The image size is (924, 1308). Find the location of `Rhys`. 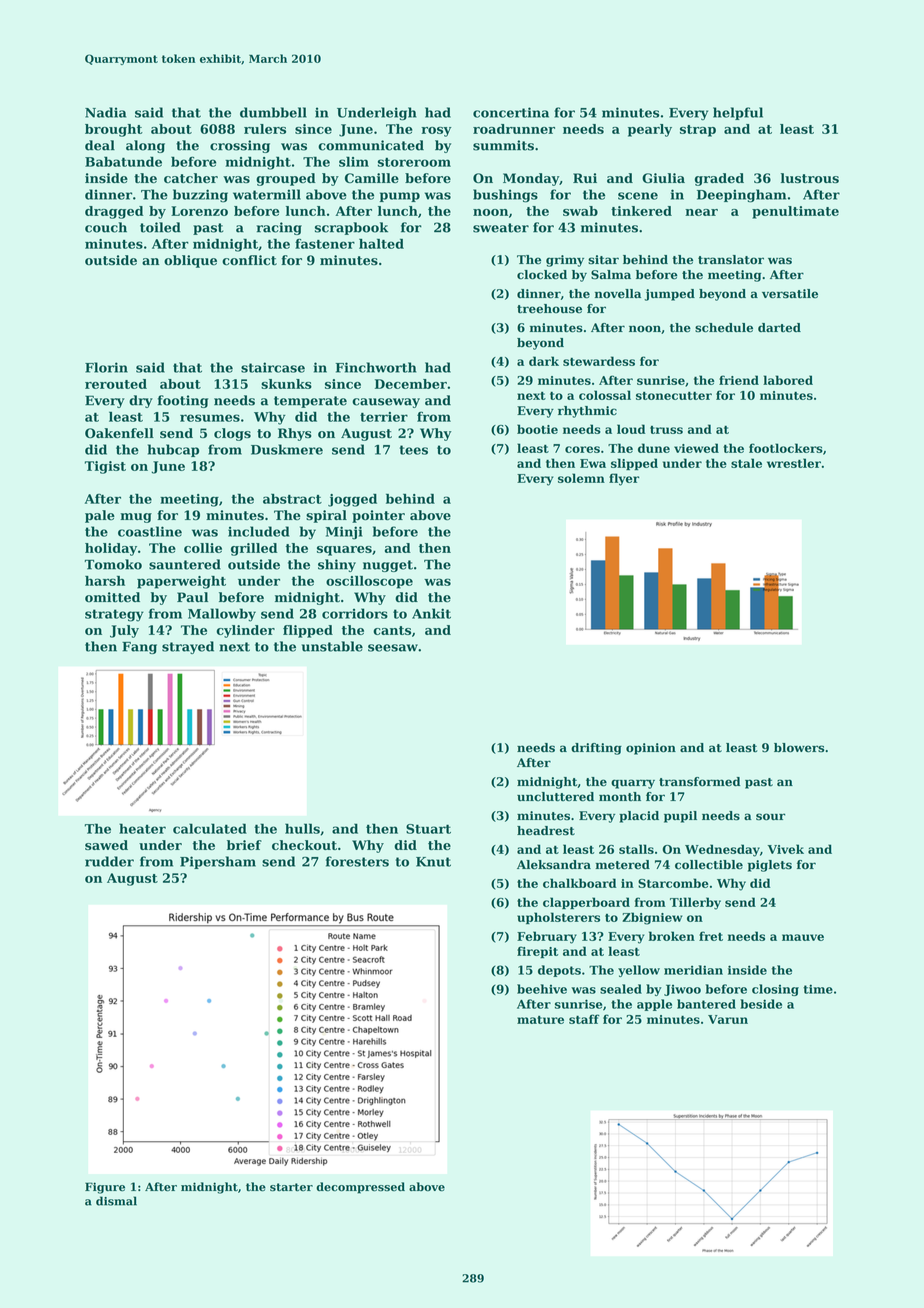

Rhys is located at coordinates (295, 434).
